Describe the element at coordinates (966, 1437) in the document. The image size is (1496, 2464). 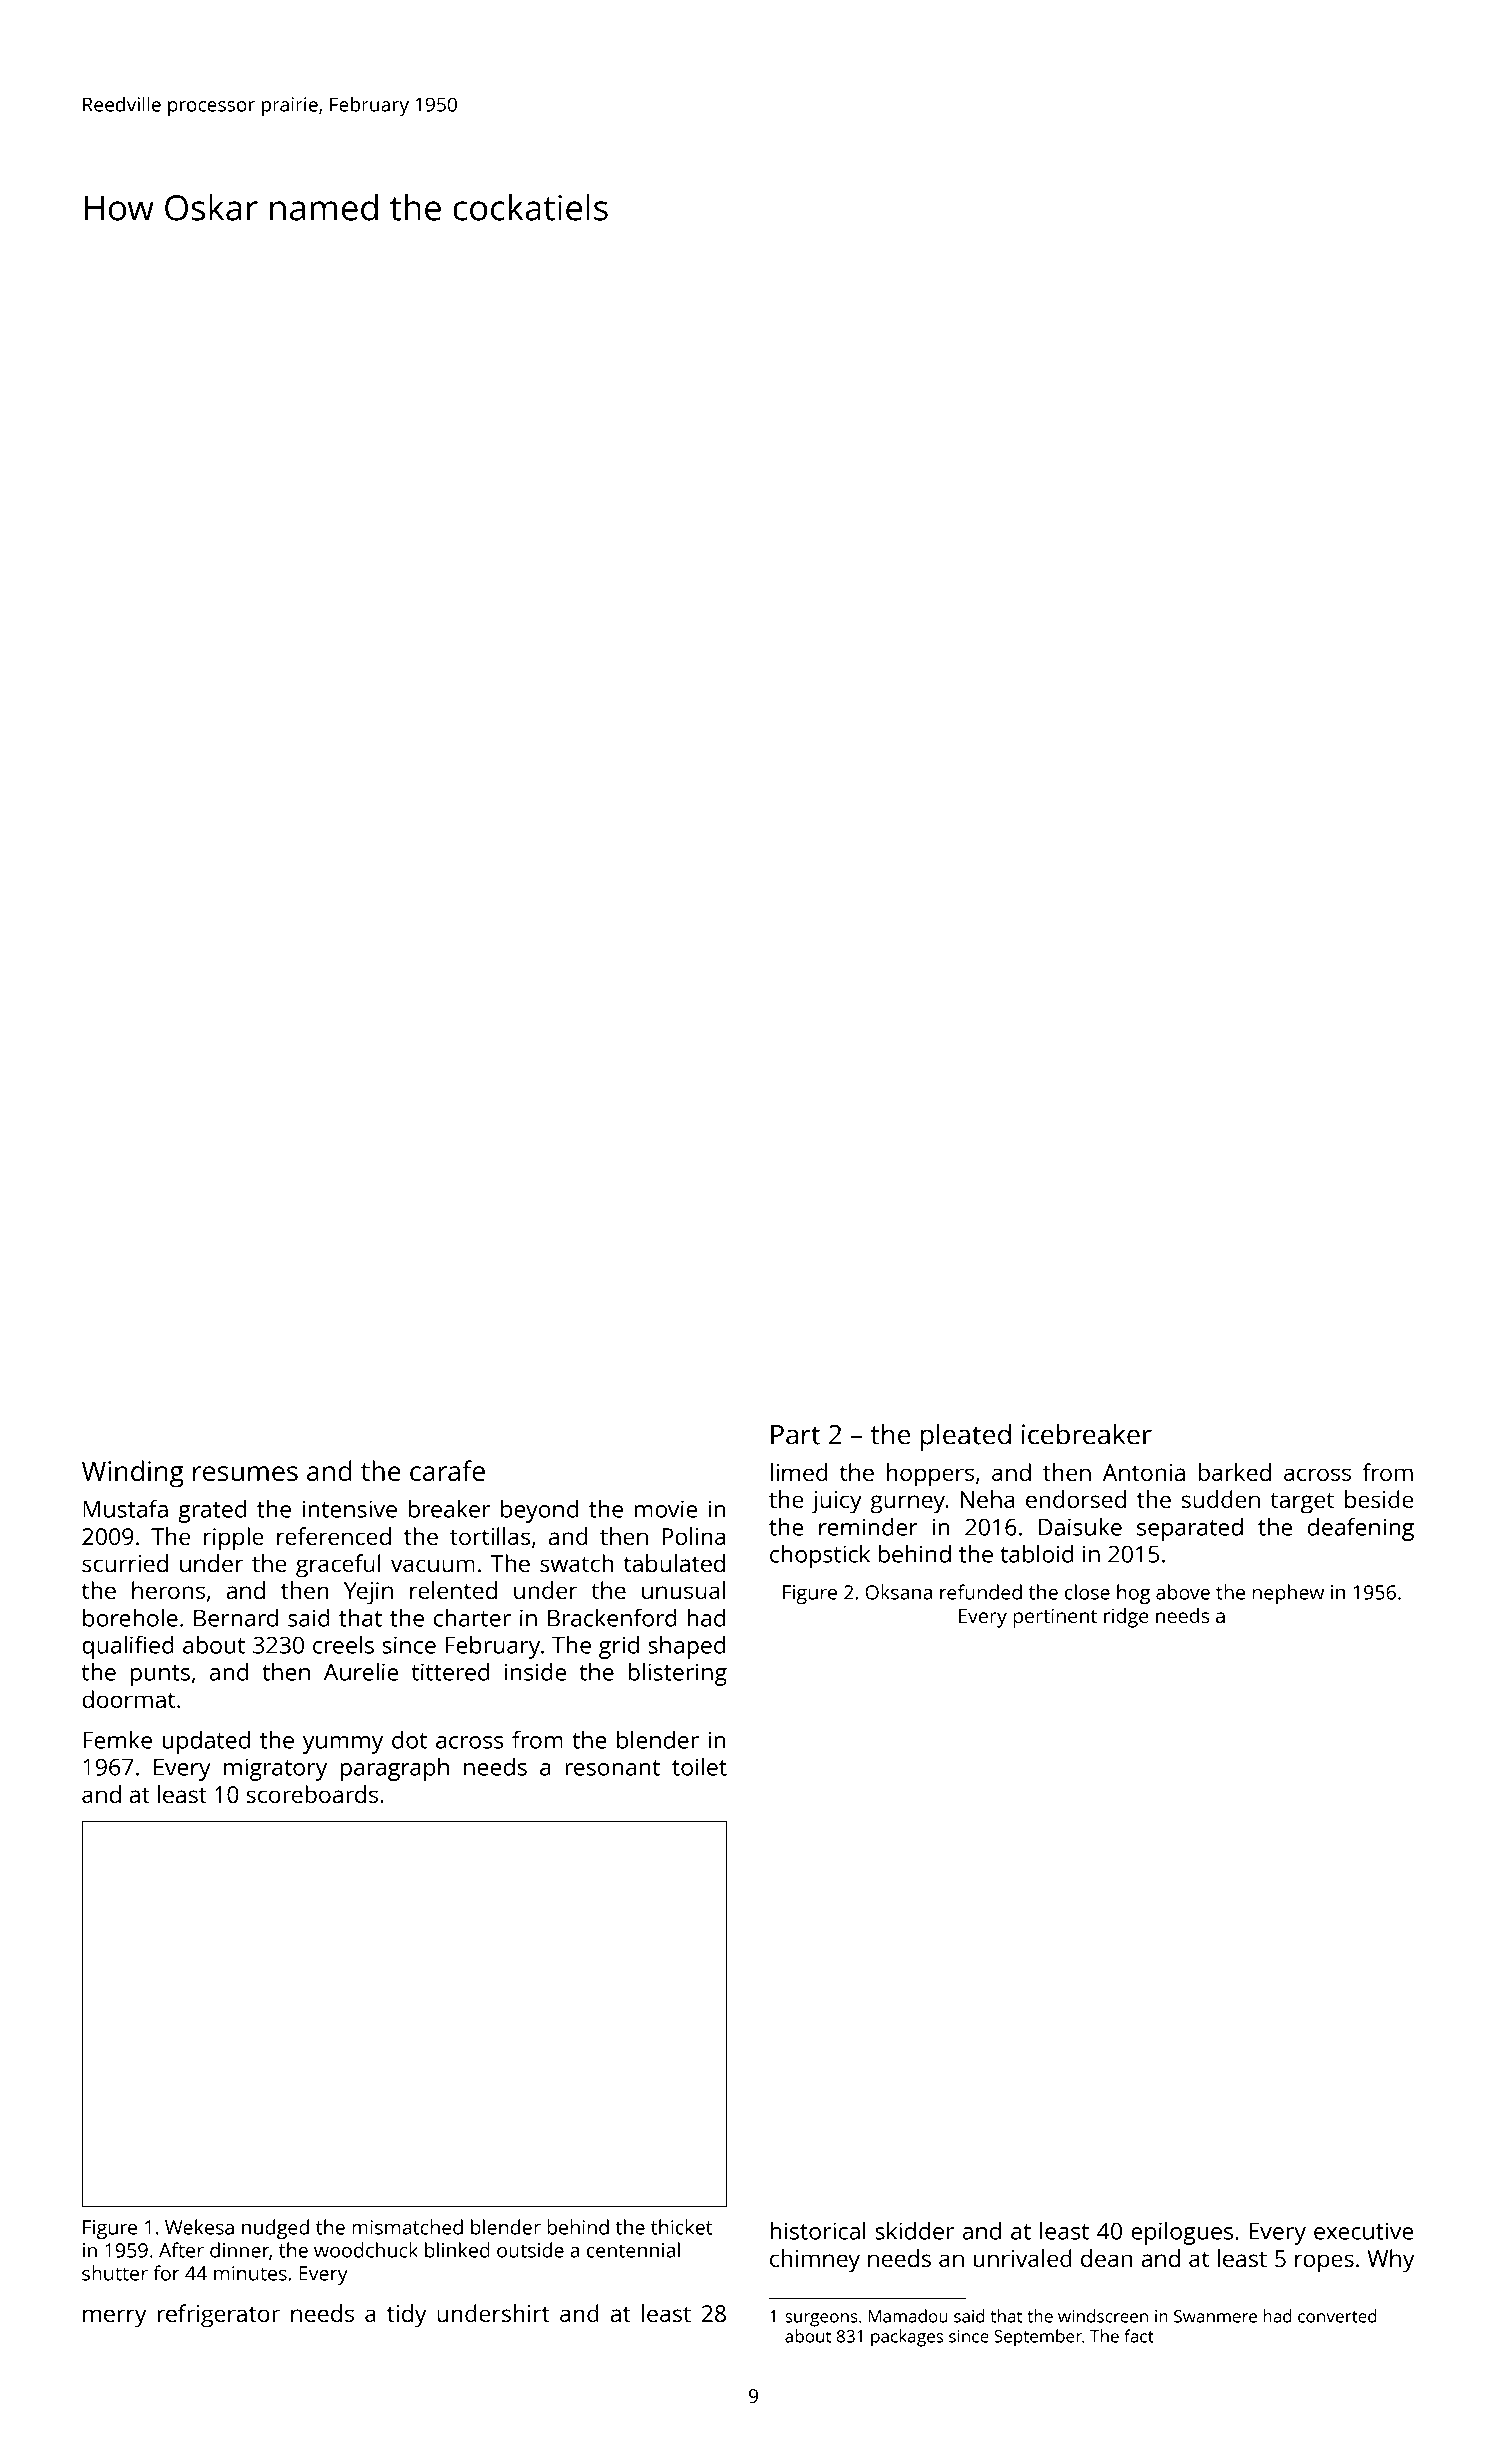
I see `pleated` at that location.
